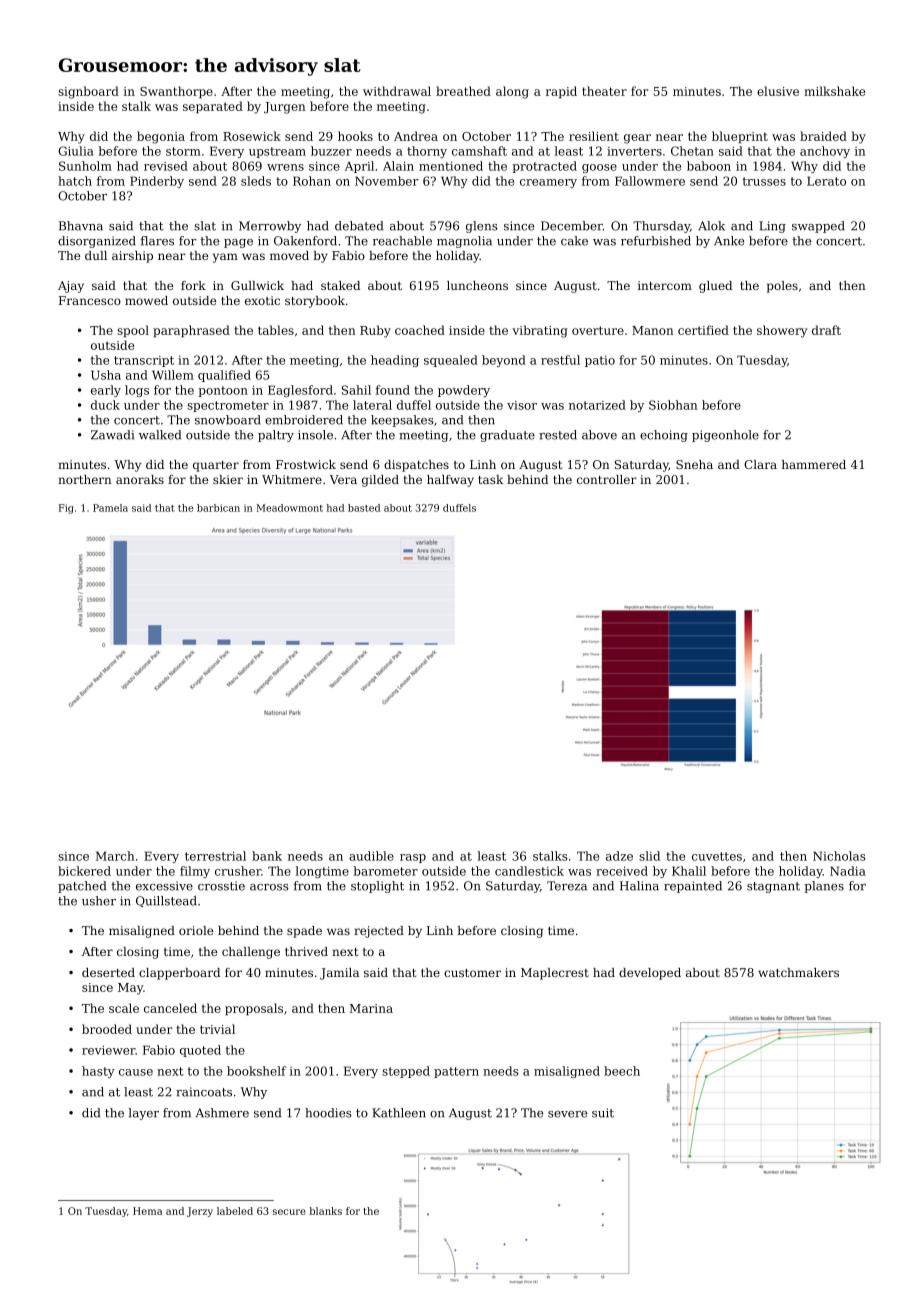 The height and width of the screenshot is (1308, 924). What do you see at coordinates (364, 508) in the screenshot?
I see `basted` at bounding box center [364, 508].
